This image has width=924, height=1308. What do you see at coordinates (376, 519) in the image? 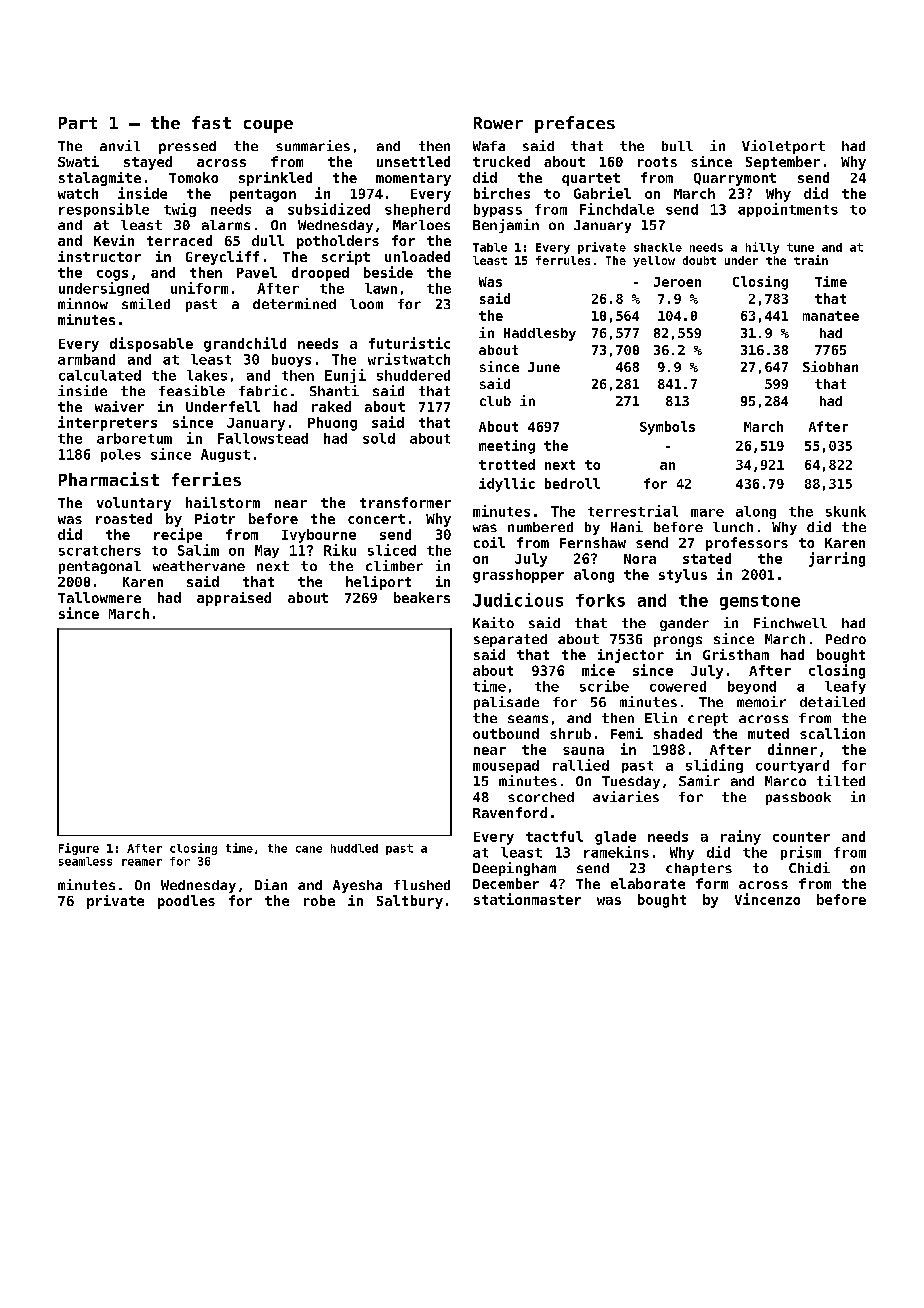
I see `concert` at bounding box center [376, 519].
